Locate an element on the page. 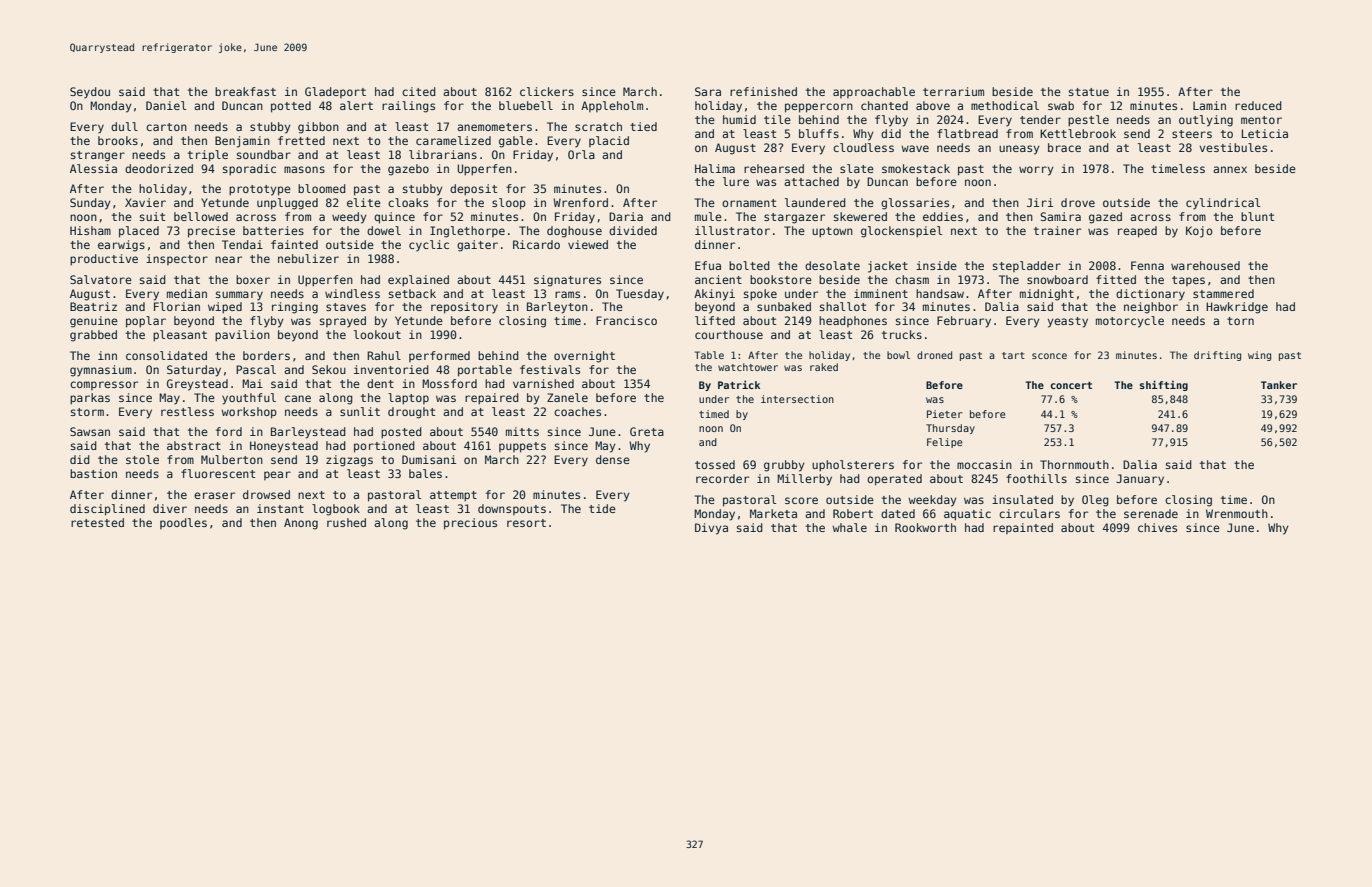 The image size is (1372, 887). cloudless is located at coordinates (863, 147).
